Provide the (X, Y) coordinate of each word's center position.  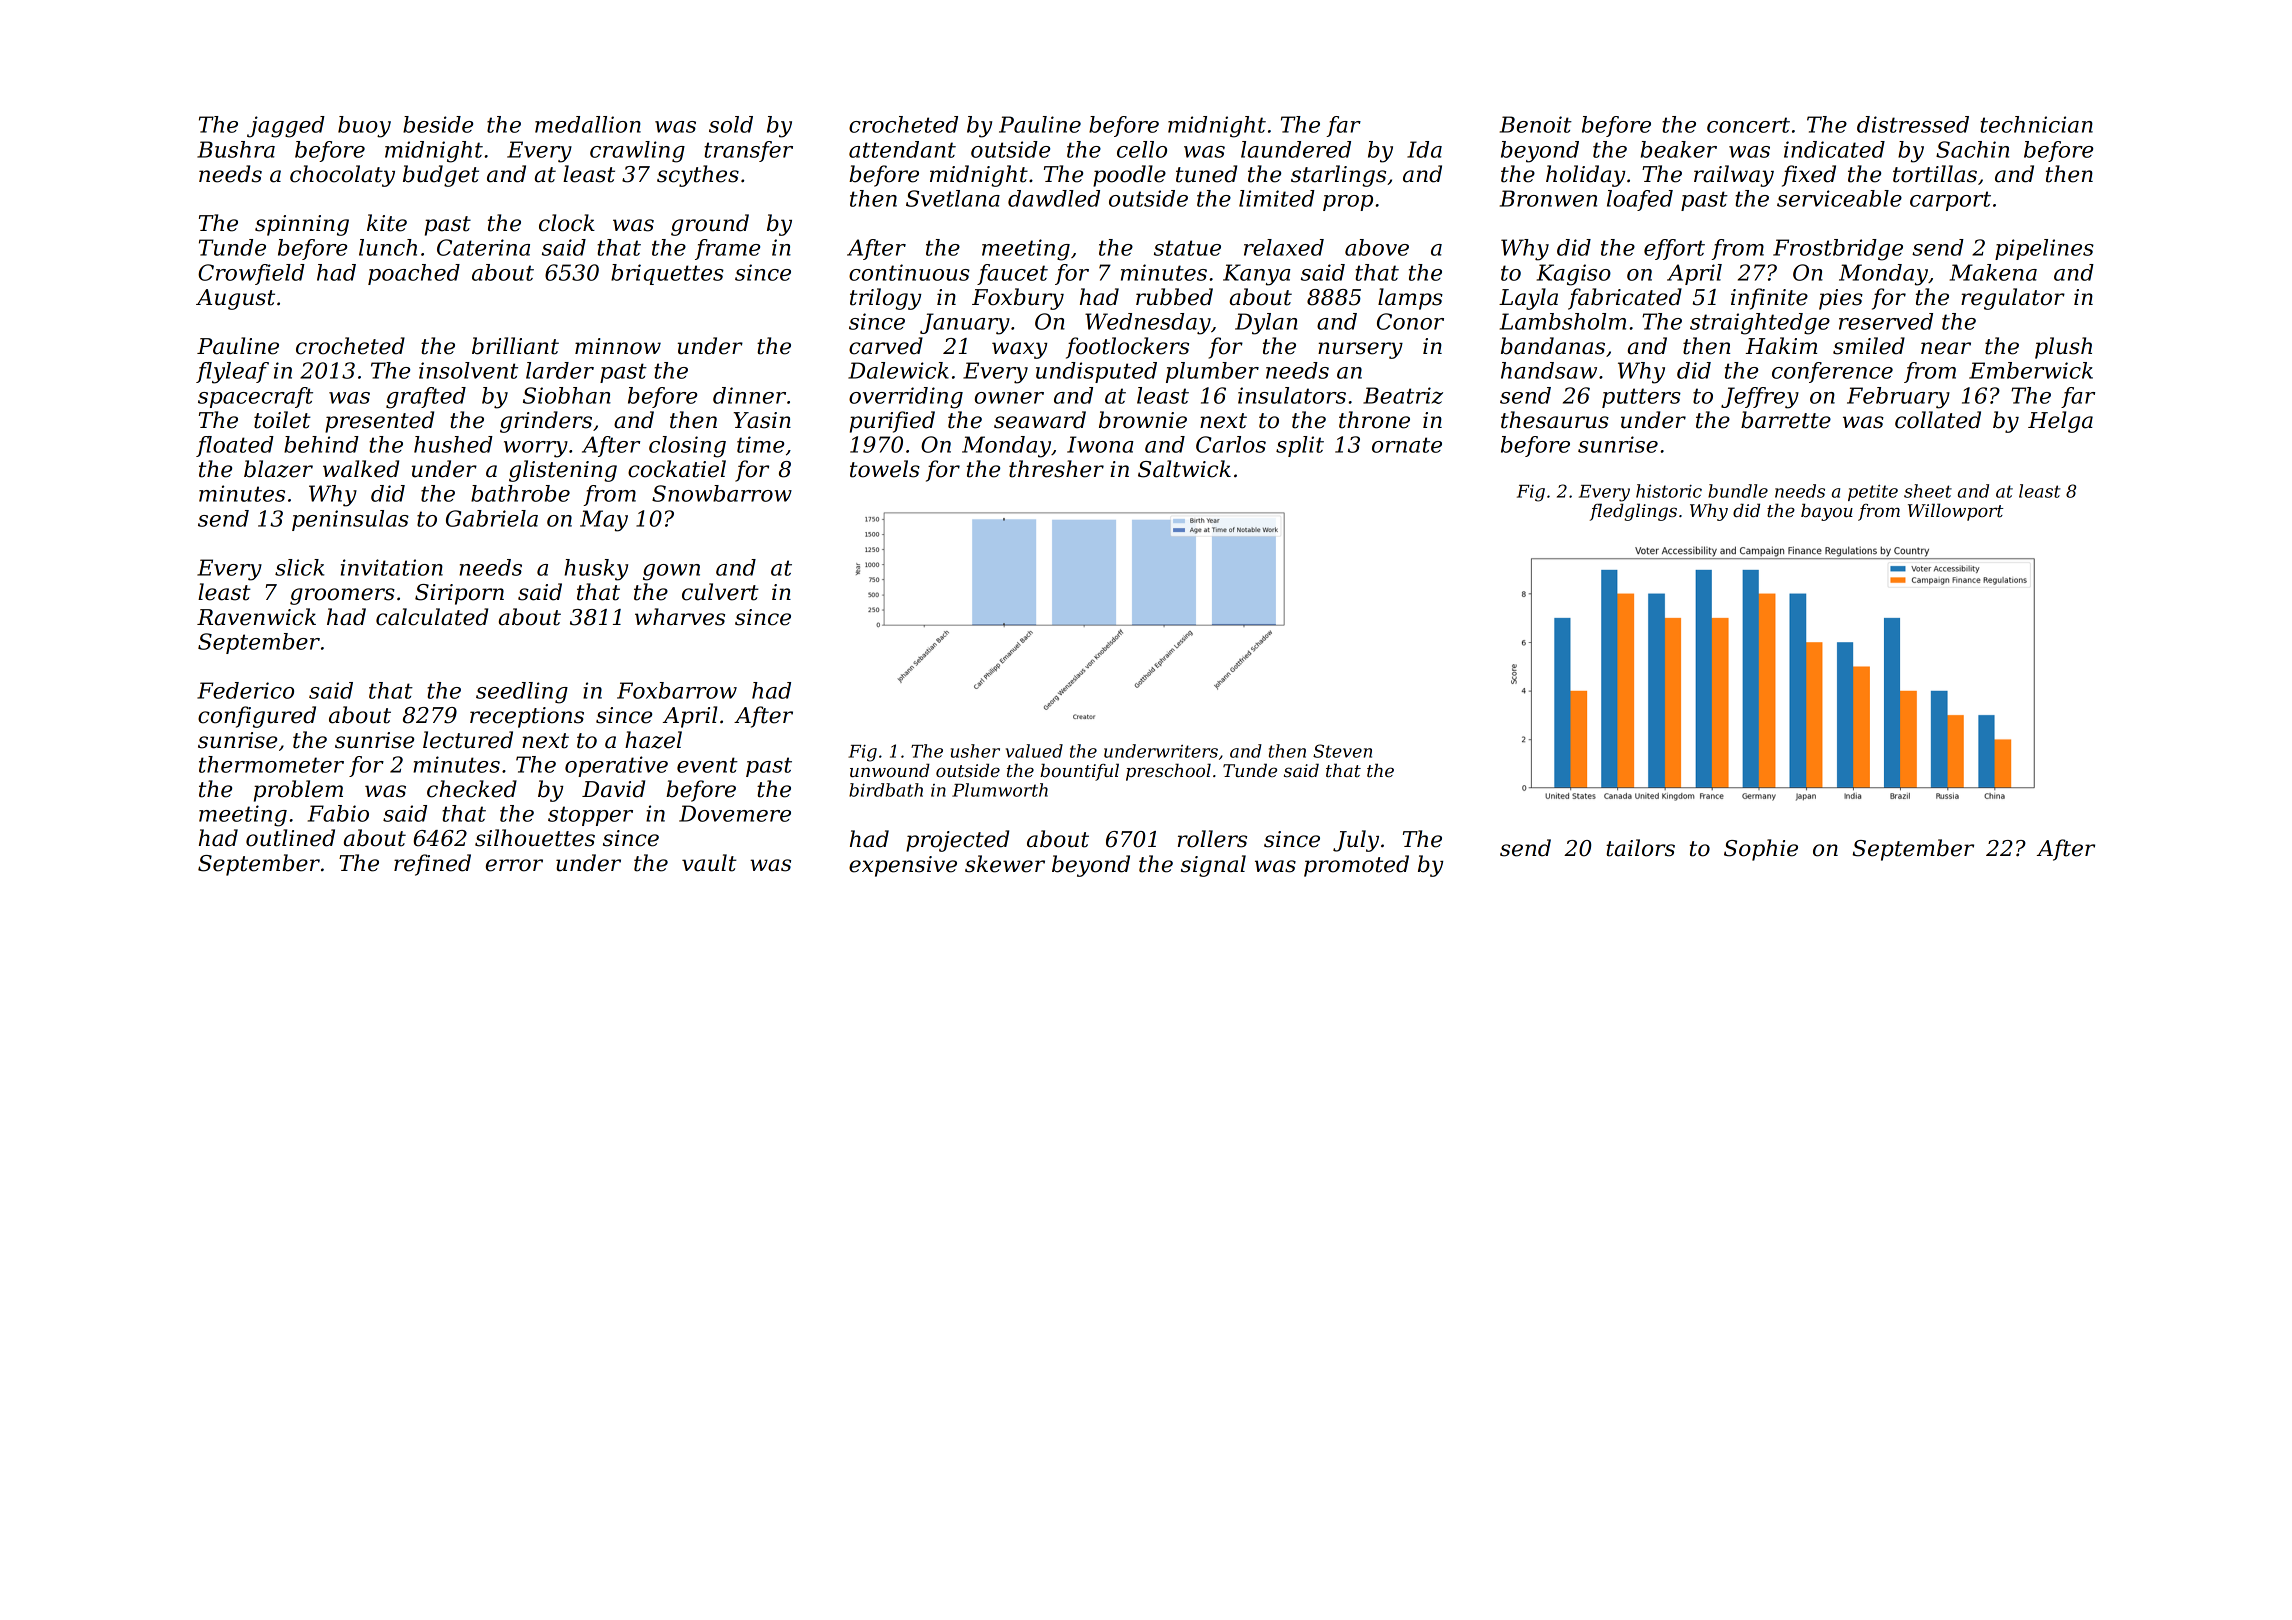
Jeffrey (1760, 398)
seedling (522, 693)
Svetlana (953, 198)
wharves (680, 617)
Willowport (1955, 512)
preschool (1168, 772)
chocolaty (342, 176)
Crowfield (251, 274)
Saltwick (1184, 469)
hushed (453, 444)
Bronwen (1548, 198)
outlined (290, 838)
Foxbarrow (677, 690)
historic (1669, 491)
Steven (1342, 751)
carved (886, 346)
